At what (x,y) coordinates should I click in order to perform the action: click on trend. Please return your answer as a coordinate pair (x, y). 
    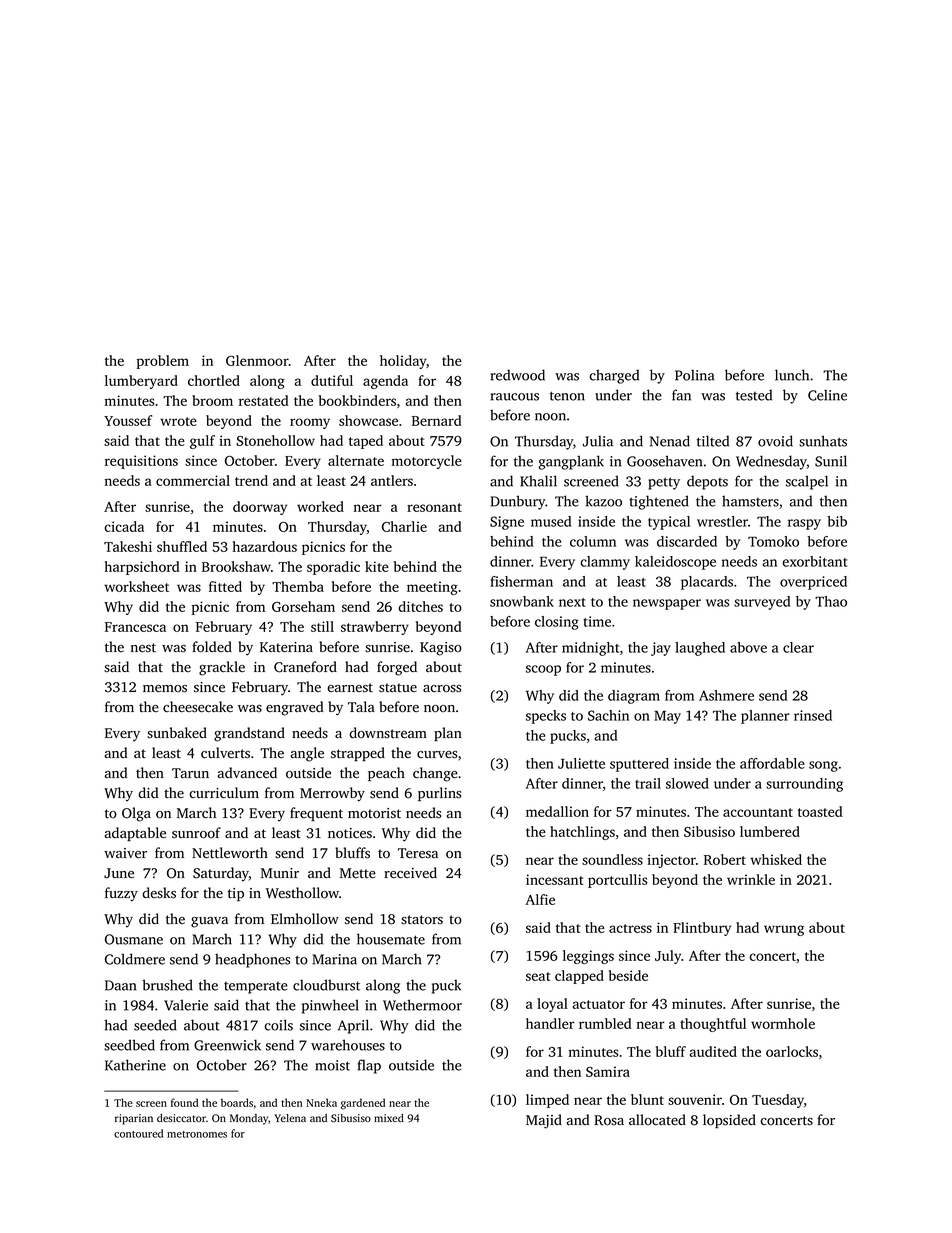
    Looking at the image, I should click on (251, 480).
